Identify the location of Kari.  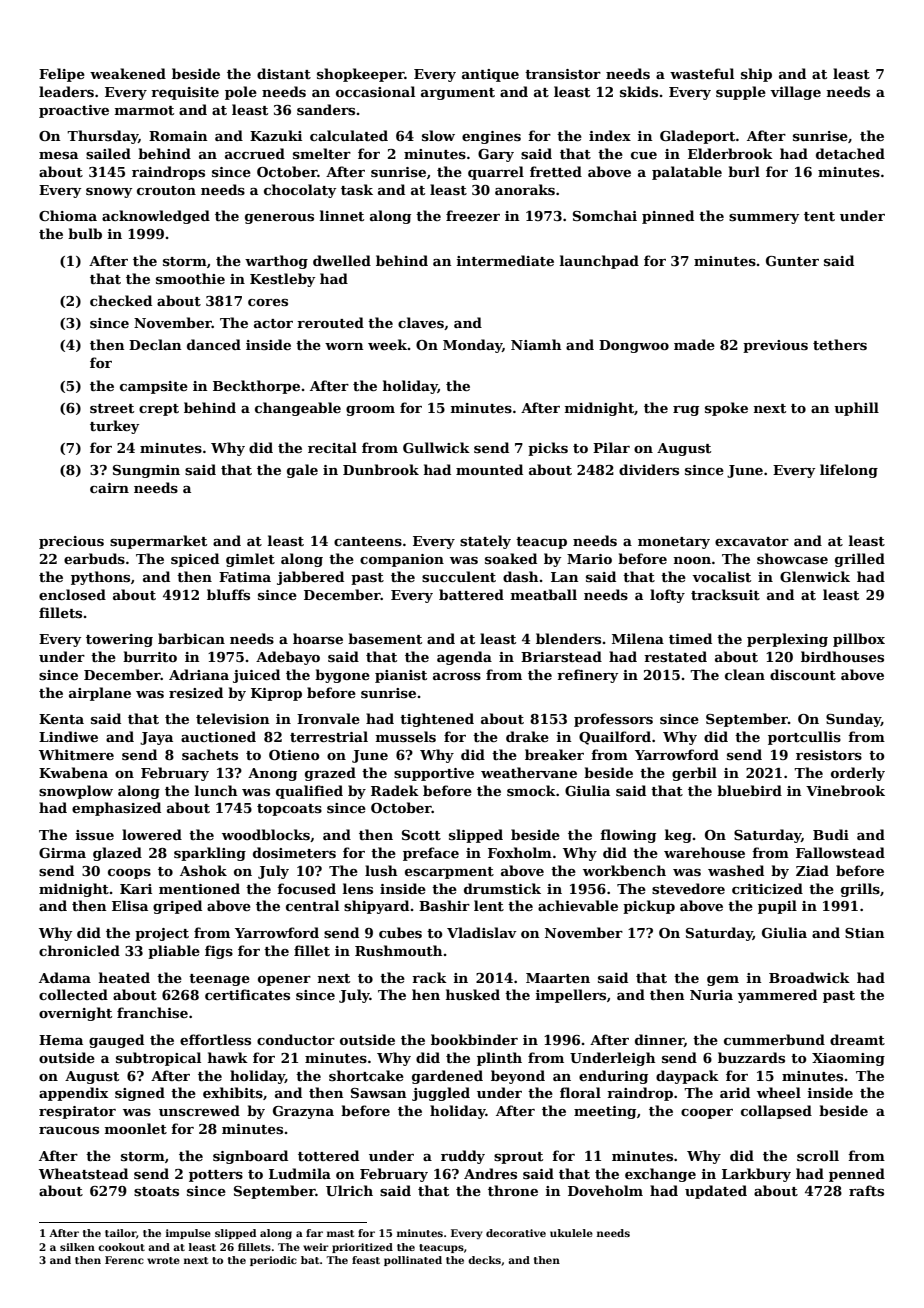
(136, 889).
